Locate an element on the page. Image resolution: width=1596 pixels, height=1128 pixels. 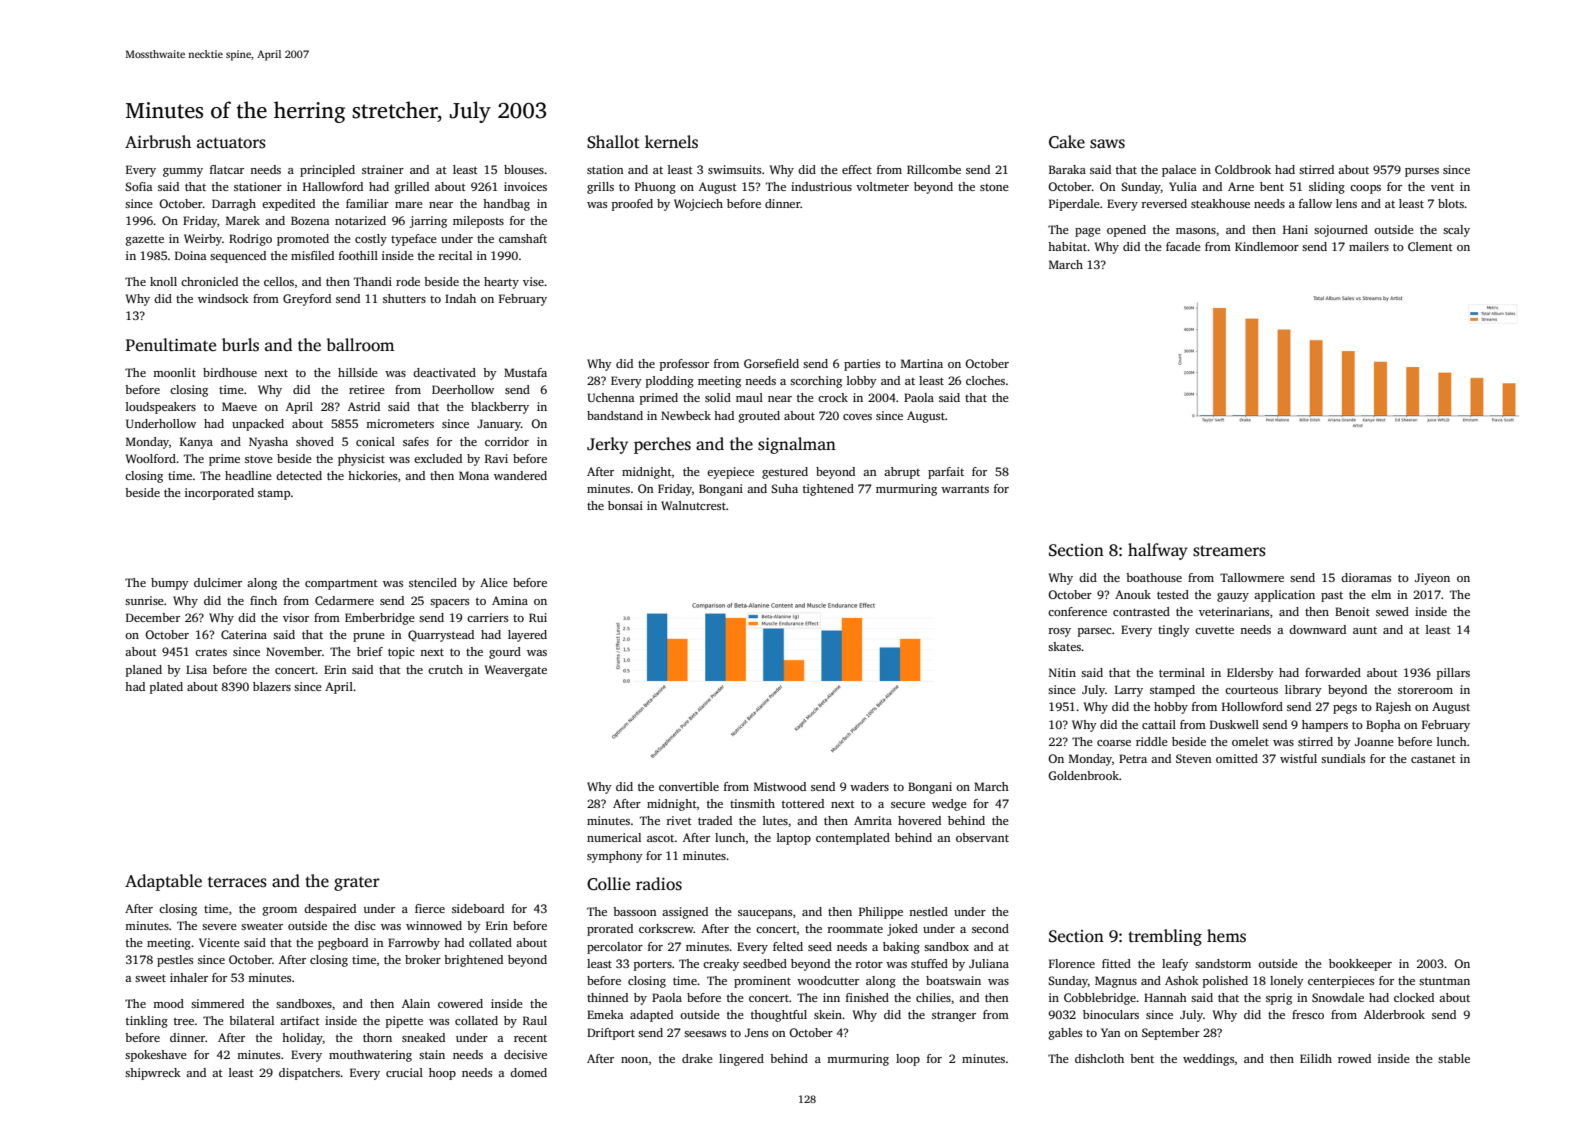
handbag is located at coordinates (506, 205).
